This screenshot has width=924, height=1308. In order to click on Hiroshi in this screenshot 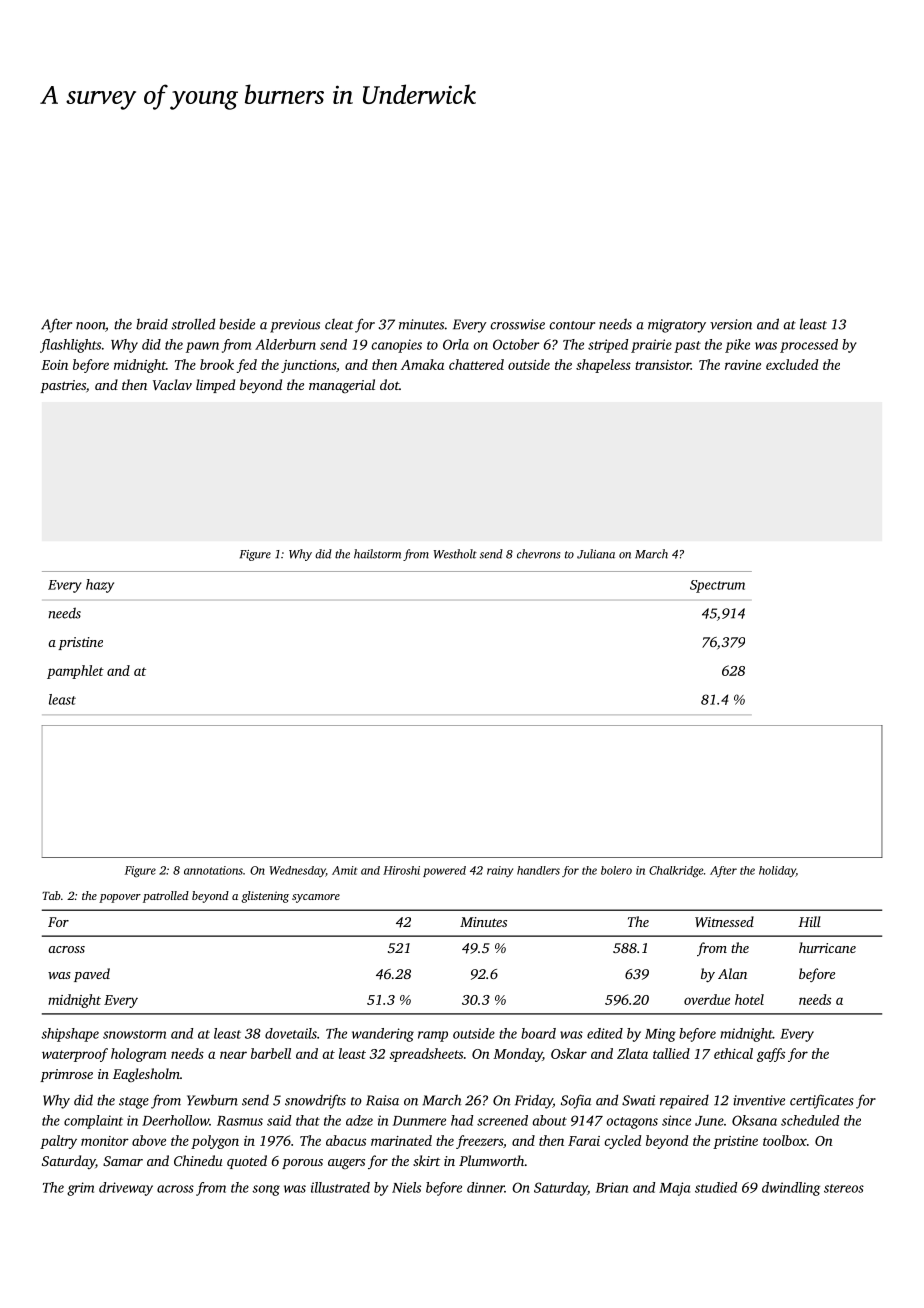, I will do `click(401, 870)`.
